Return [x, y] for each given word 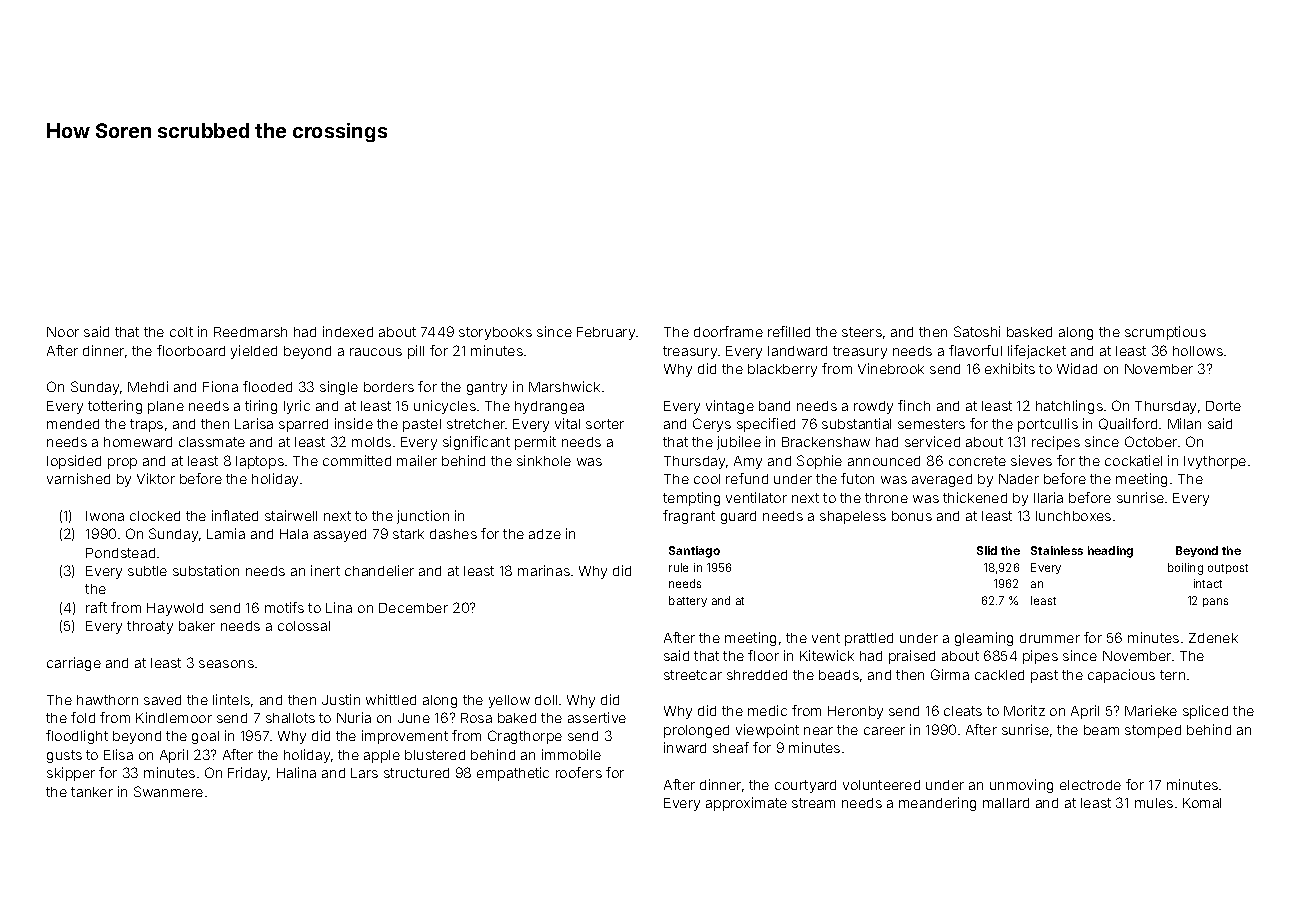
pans [1215, 602]
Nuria [354, 717]
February [606, 333]
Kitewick [827, 655]
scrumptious [1165, 333]
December [413, 608]
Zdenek [1213, 638]
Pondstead [120, 553]
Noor [63, 332]
